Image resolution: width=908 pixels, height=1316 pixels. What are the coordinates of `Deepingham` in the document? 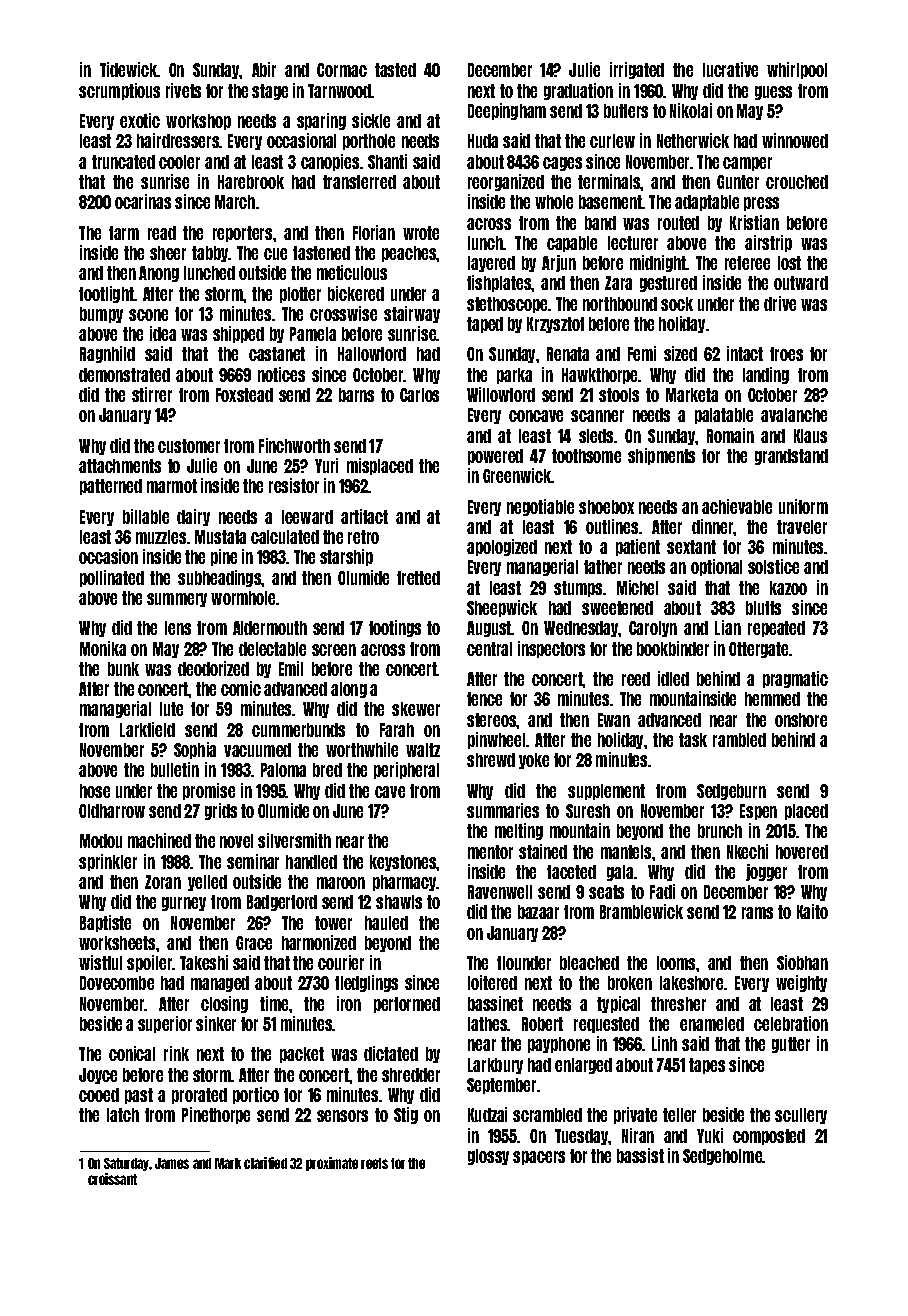 It's located at (507, 111).
